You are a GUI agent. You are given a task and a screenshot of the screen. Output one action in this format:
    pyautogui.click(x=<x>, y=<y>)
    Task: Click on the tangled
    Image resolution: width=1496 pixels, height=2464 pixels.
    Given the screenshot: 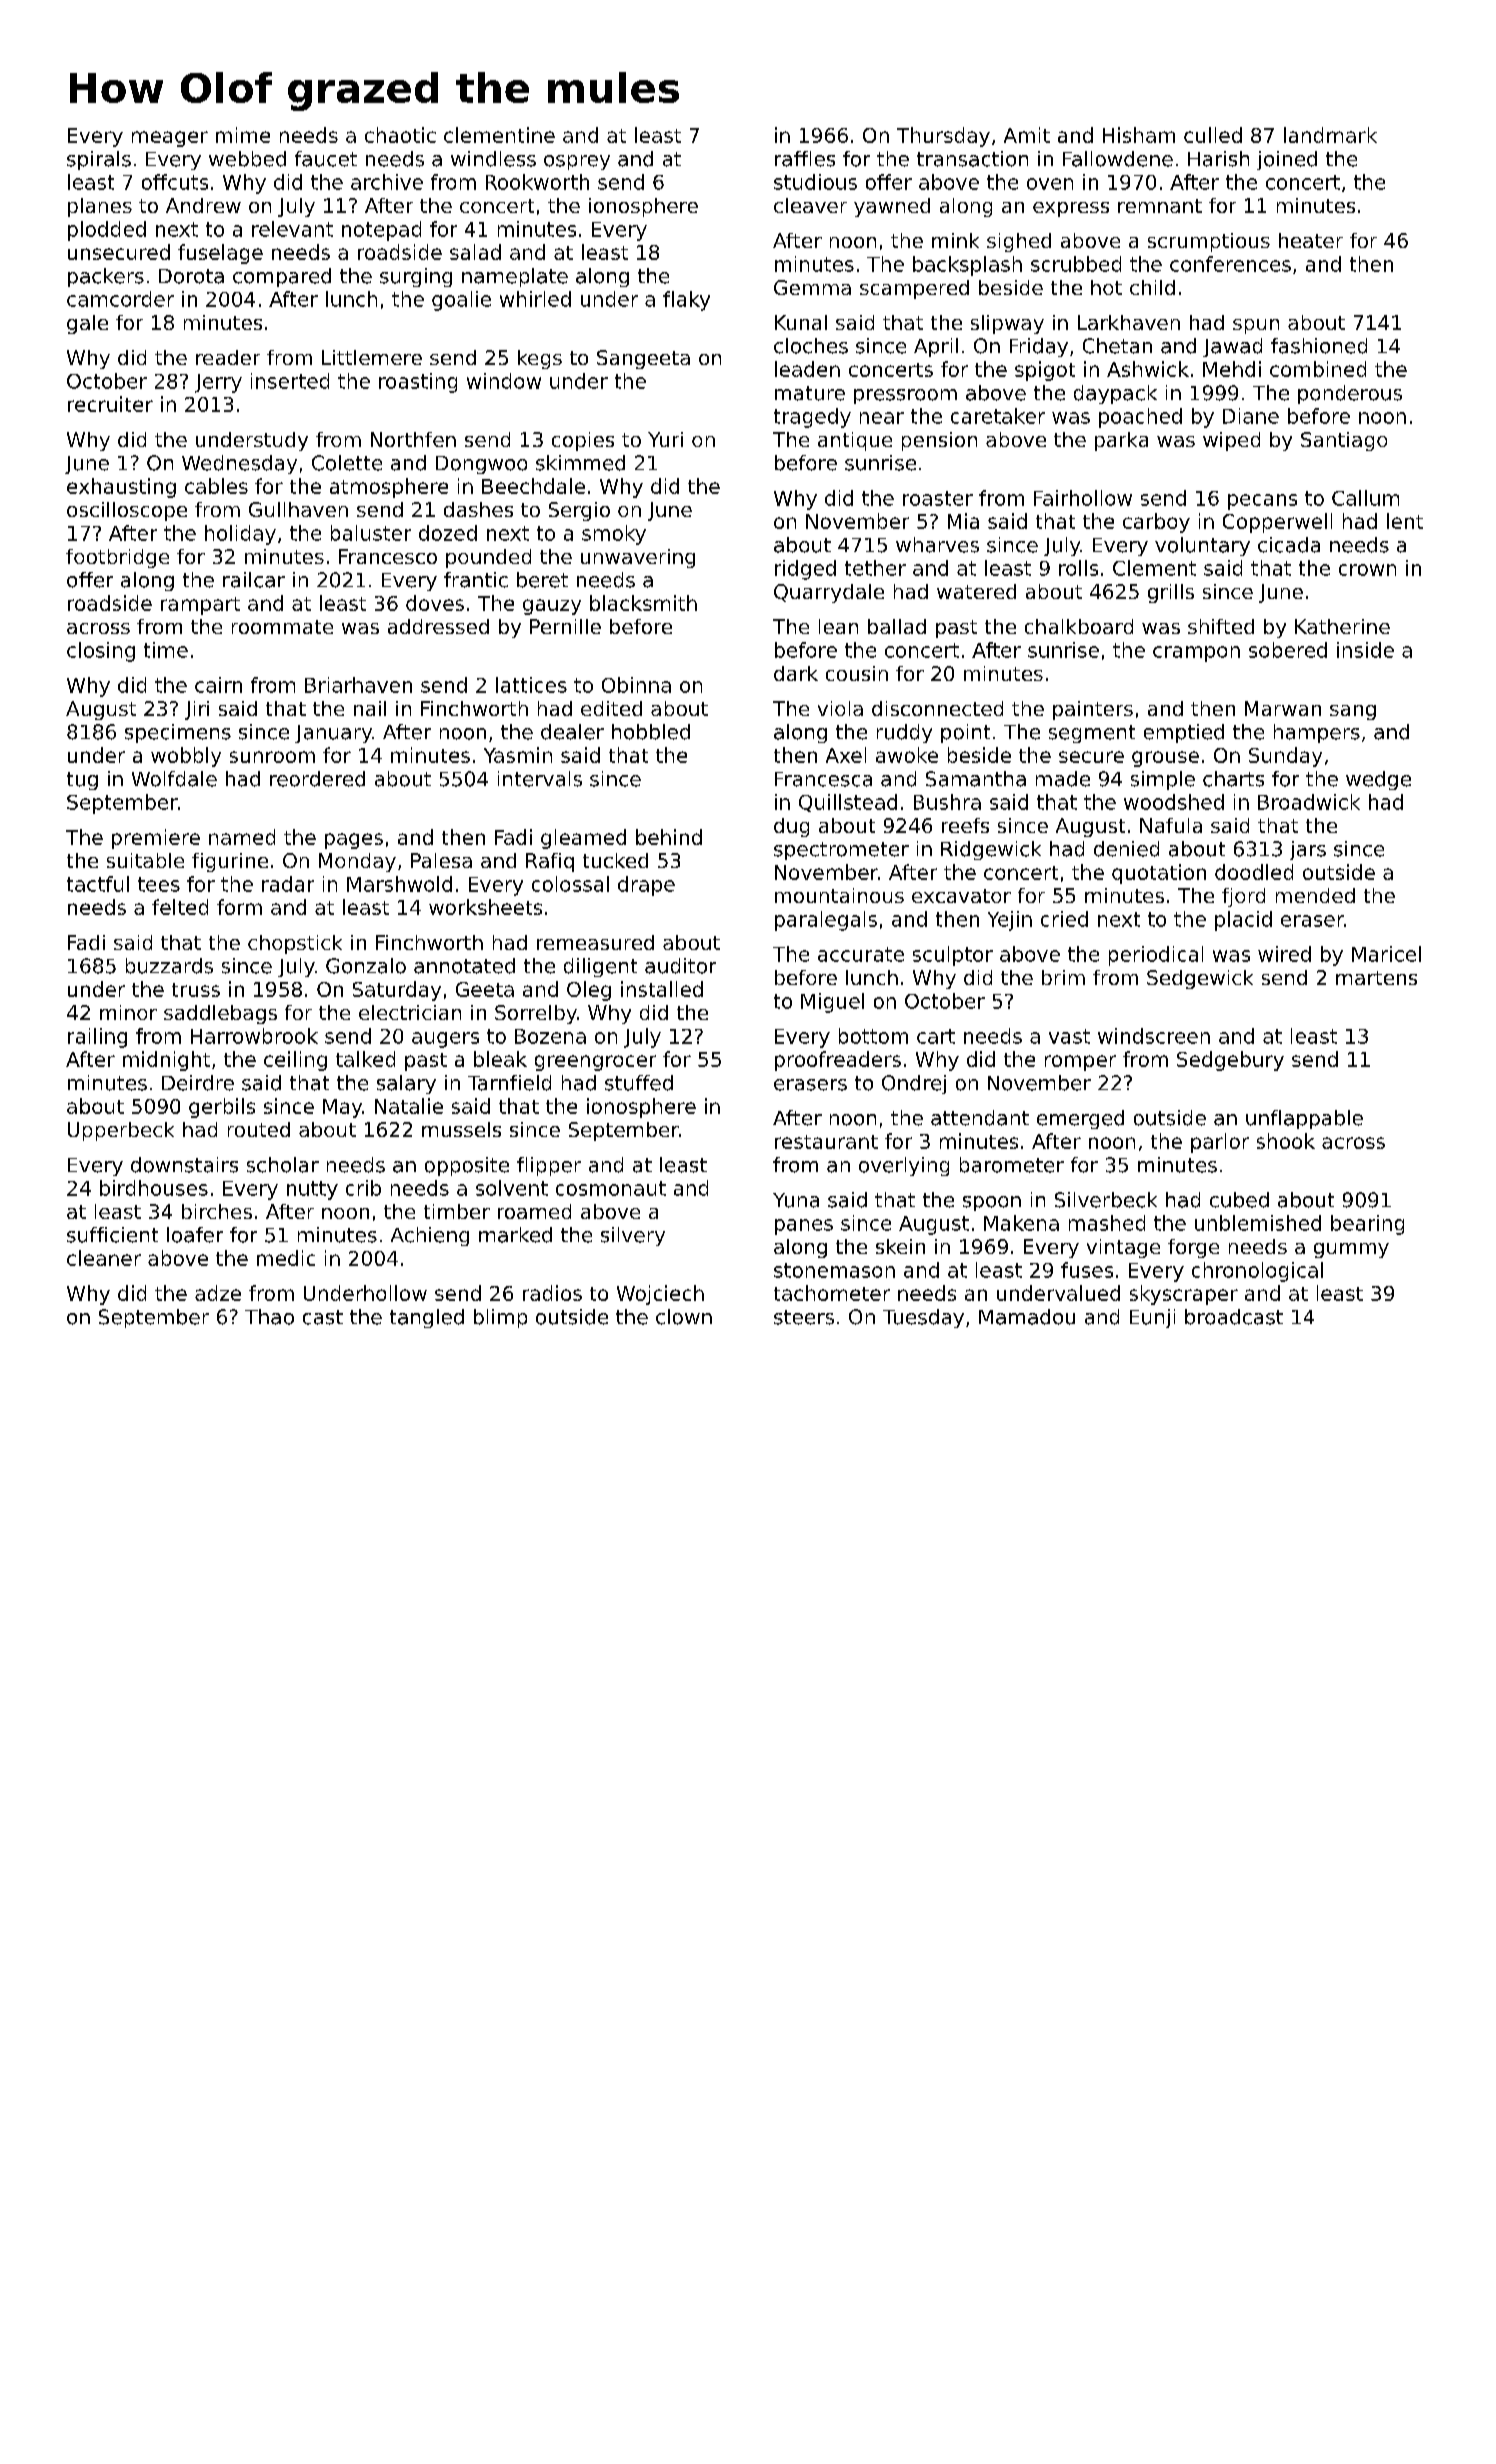 What is the action you would take?
    pyautogui.click(x=427, y=1318)
